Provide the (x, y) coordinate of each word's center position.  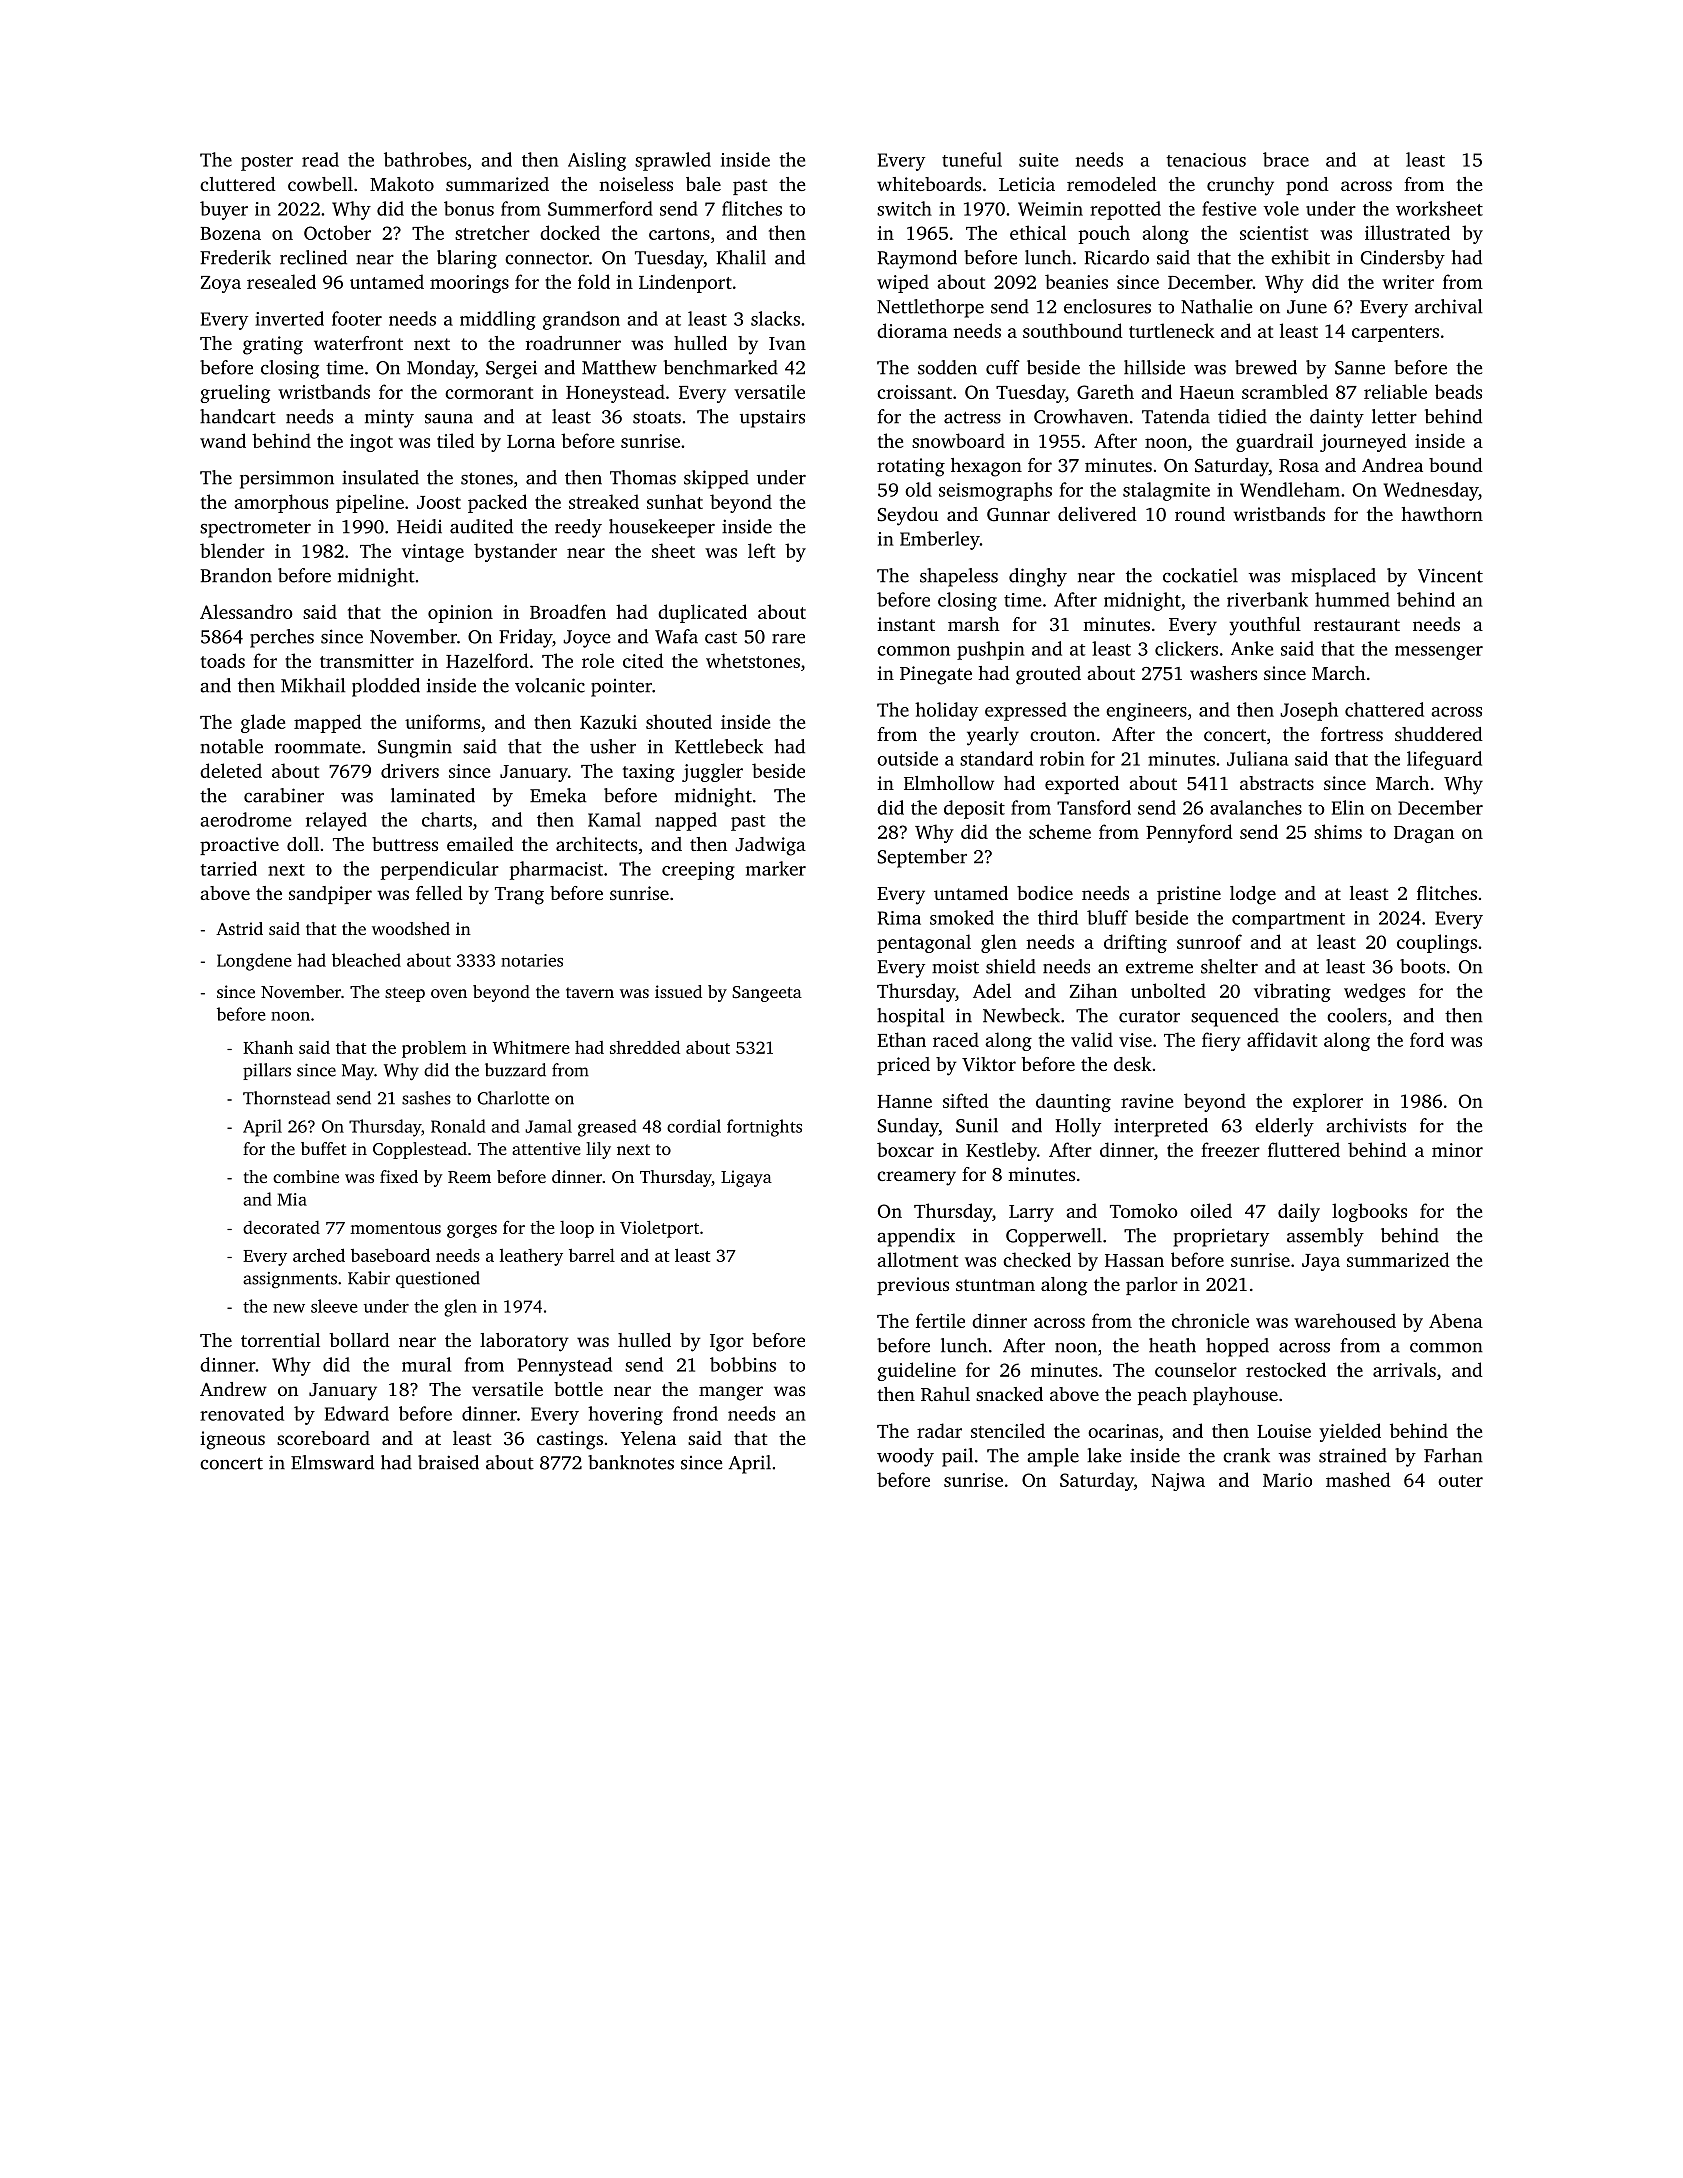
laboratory (524, 1342)
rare (788, 639)
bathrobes (425, 159)
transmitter (367, 661)
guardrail (1274, 442)
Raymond (917, 259)
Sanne (1360, 368)
